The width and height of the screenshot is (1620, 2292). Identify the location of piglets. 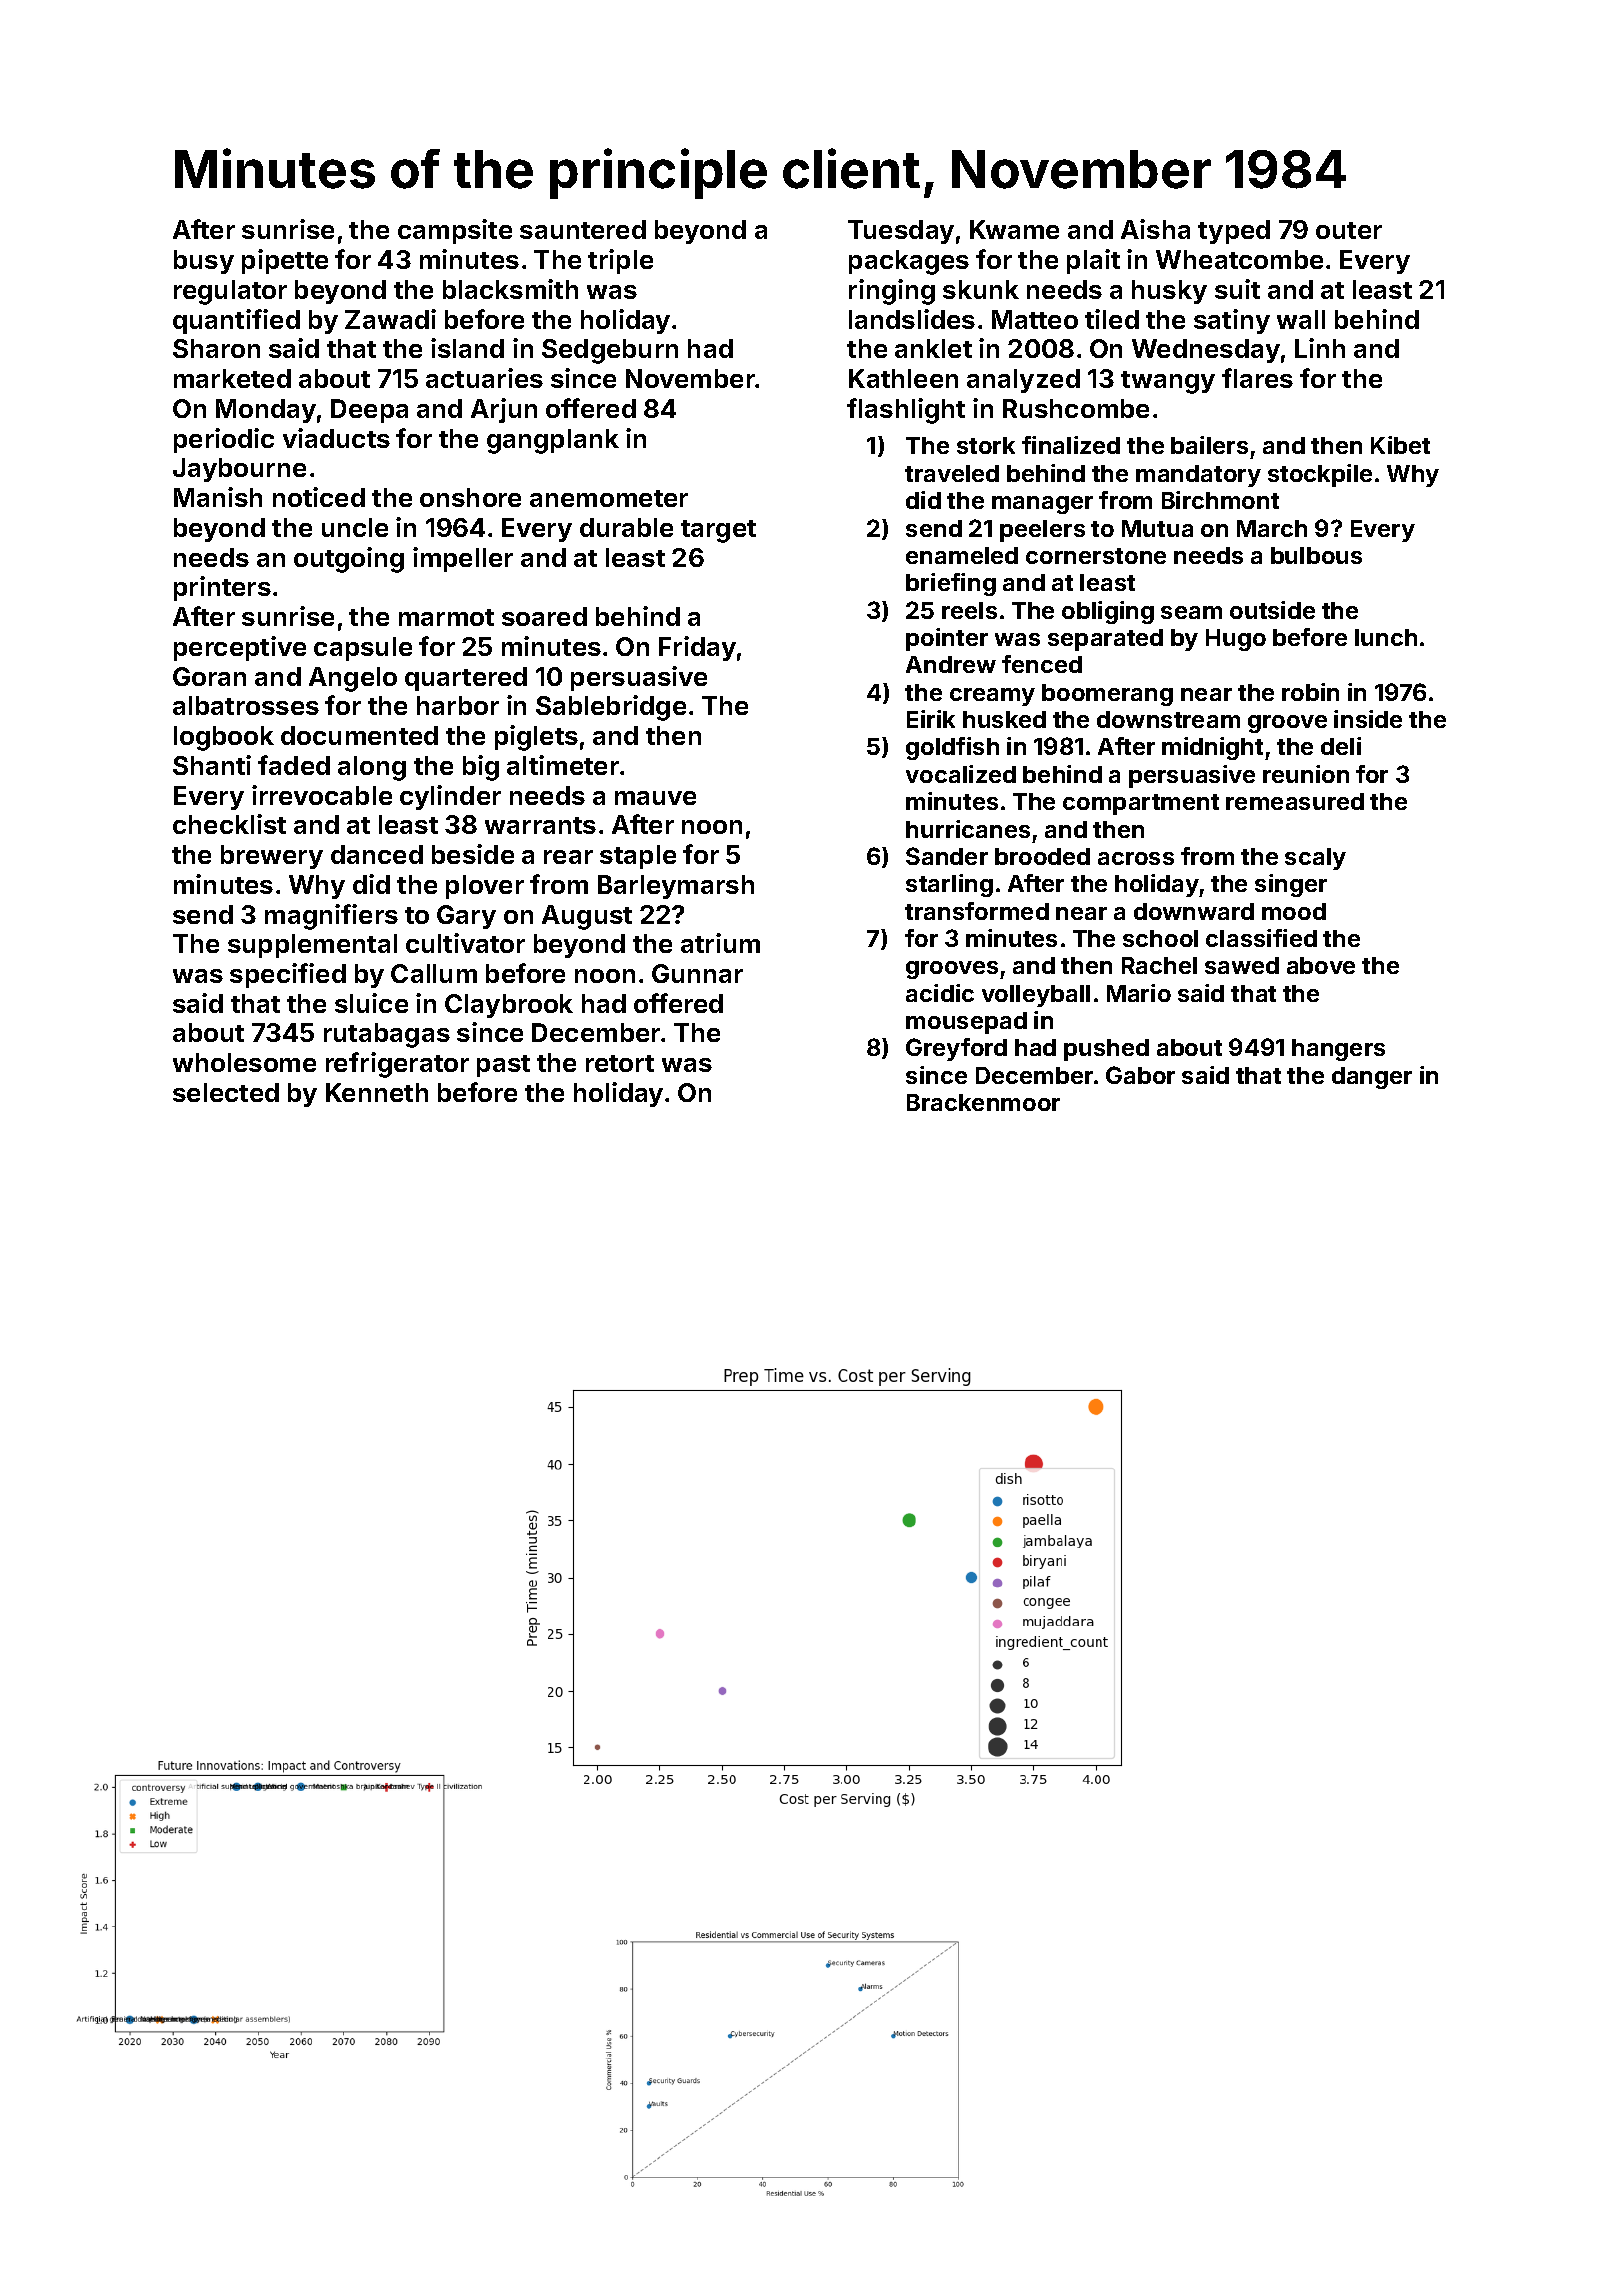
(536, 738).
